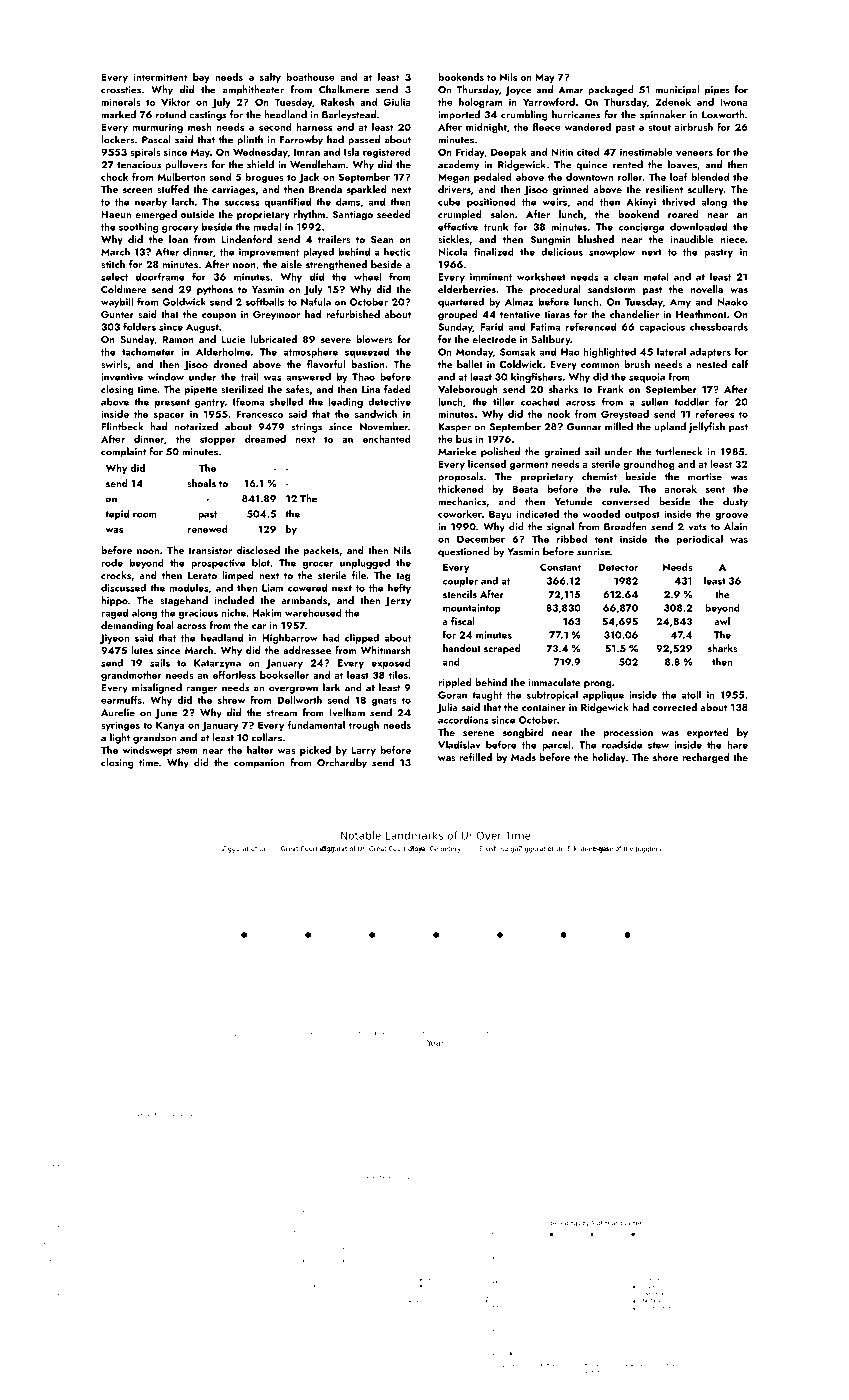 This image has height=1400, width=849. What do you see at coordinates (529, 465) in the image?
I see `garment` at bounding box center [529, 465].
